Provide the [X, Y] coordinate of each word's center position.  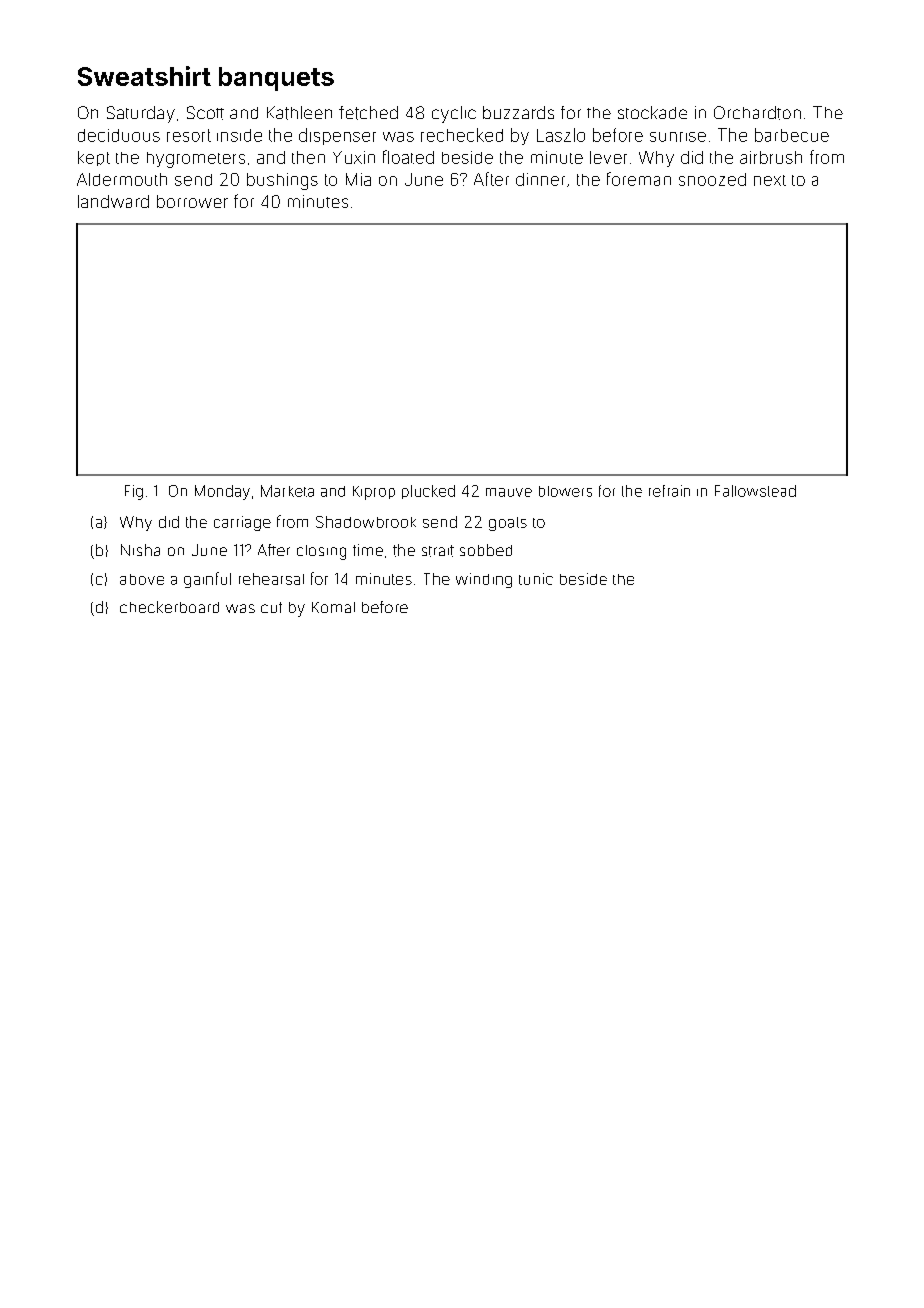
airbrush [771, 157]
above [142, 579]
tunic [536, 579]
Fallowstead [755, 491]
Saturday [141, 114]
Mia [358, 179]
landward [113, 201]
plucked [428, 492]
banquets [276, 79]
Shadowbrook [366, 522]
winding [484, 580]
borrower [192, 201]
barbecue [792, 135]
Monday [222, 492]
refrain [669, 491]
